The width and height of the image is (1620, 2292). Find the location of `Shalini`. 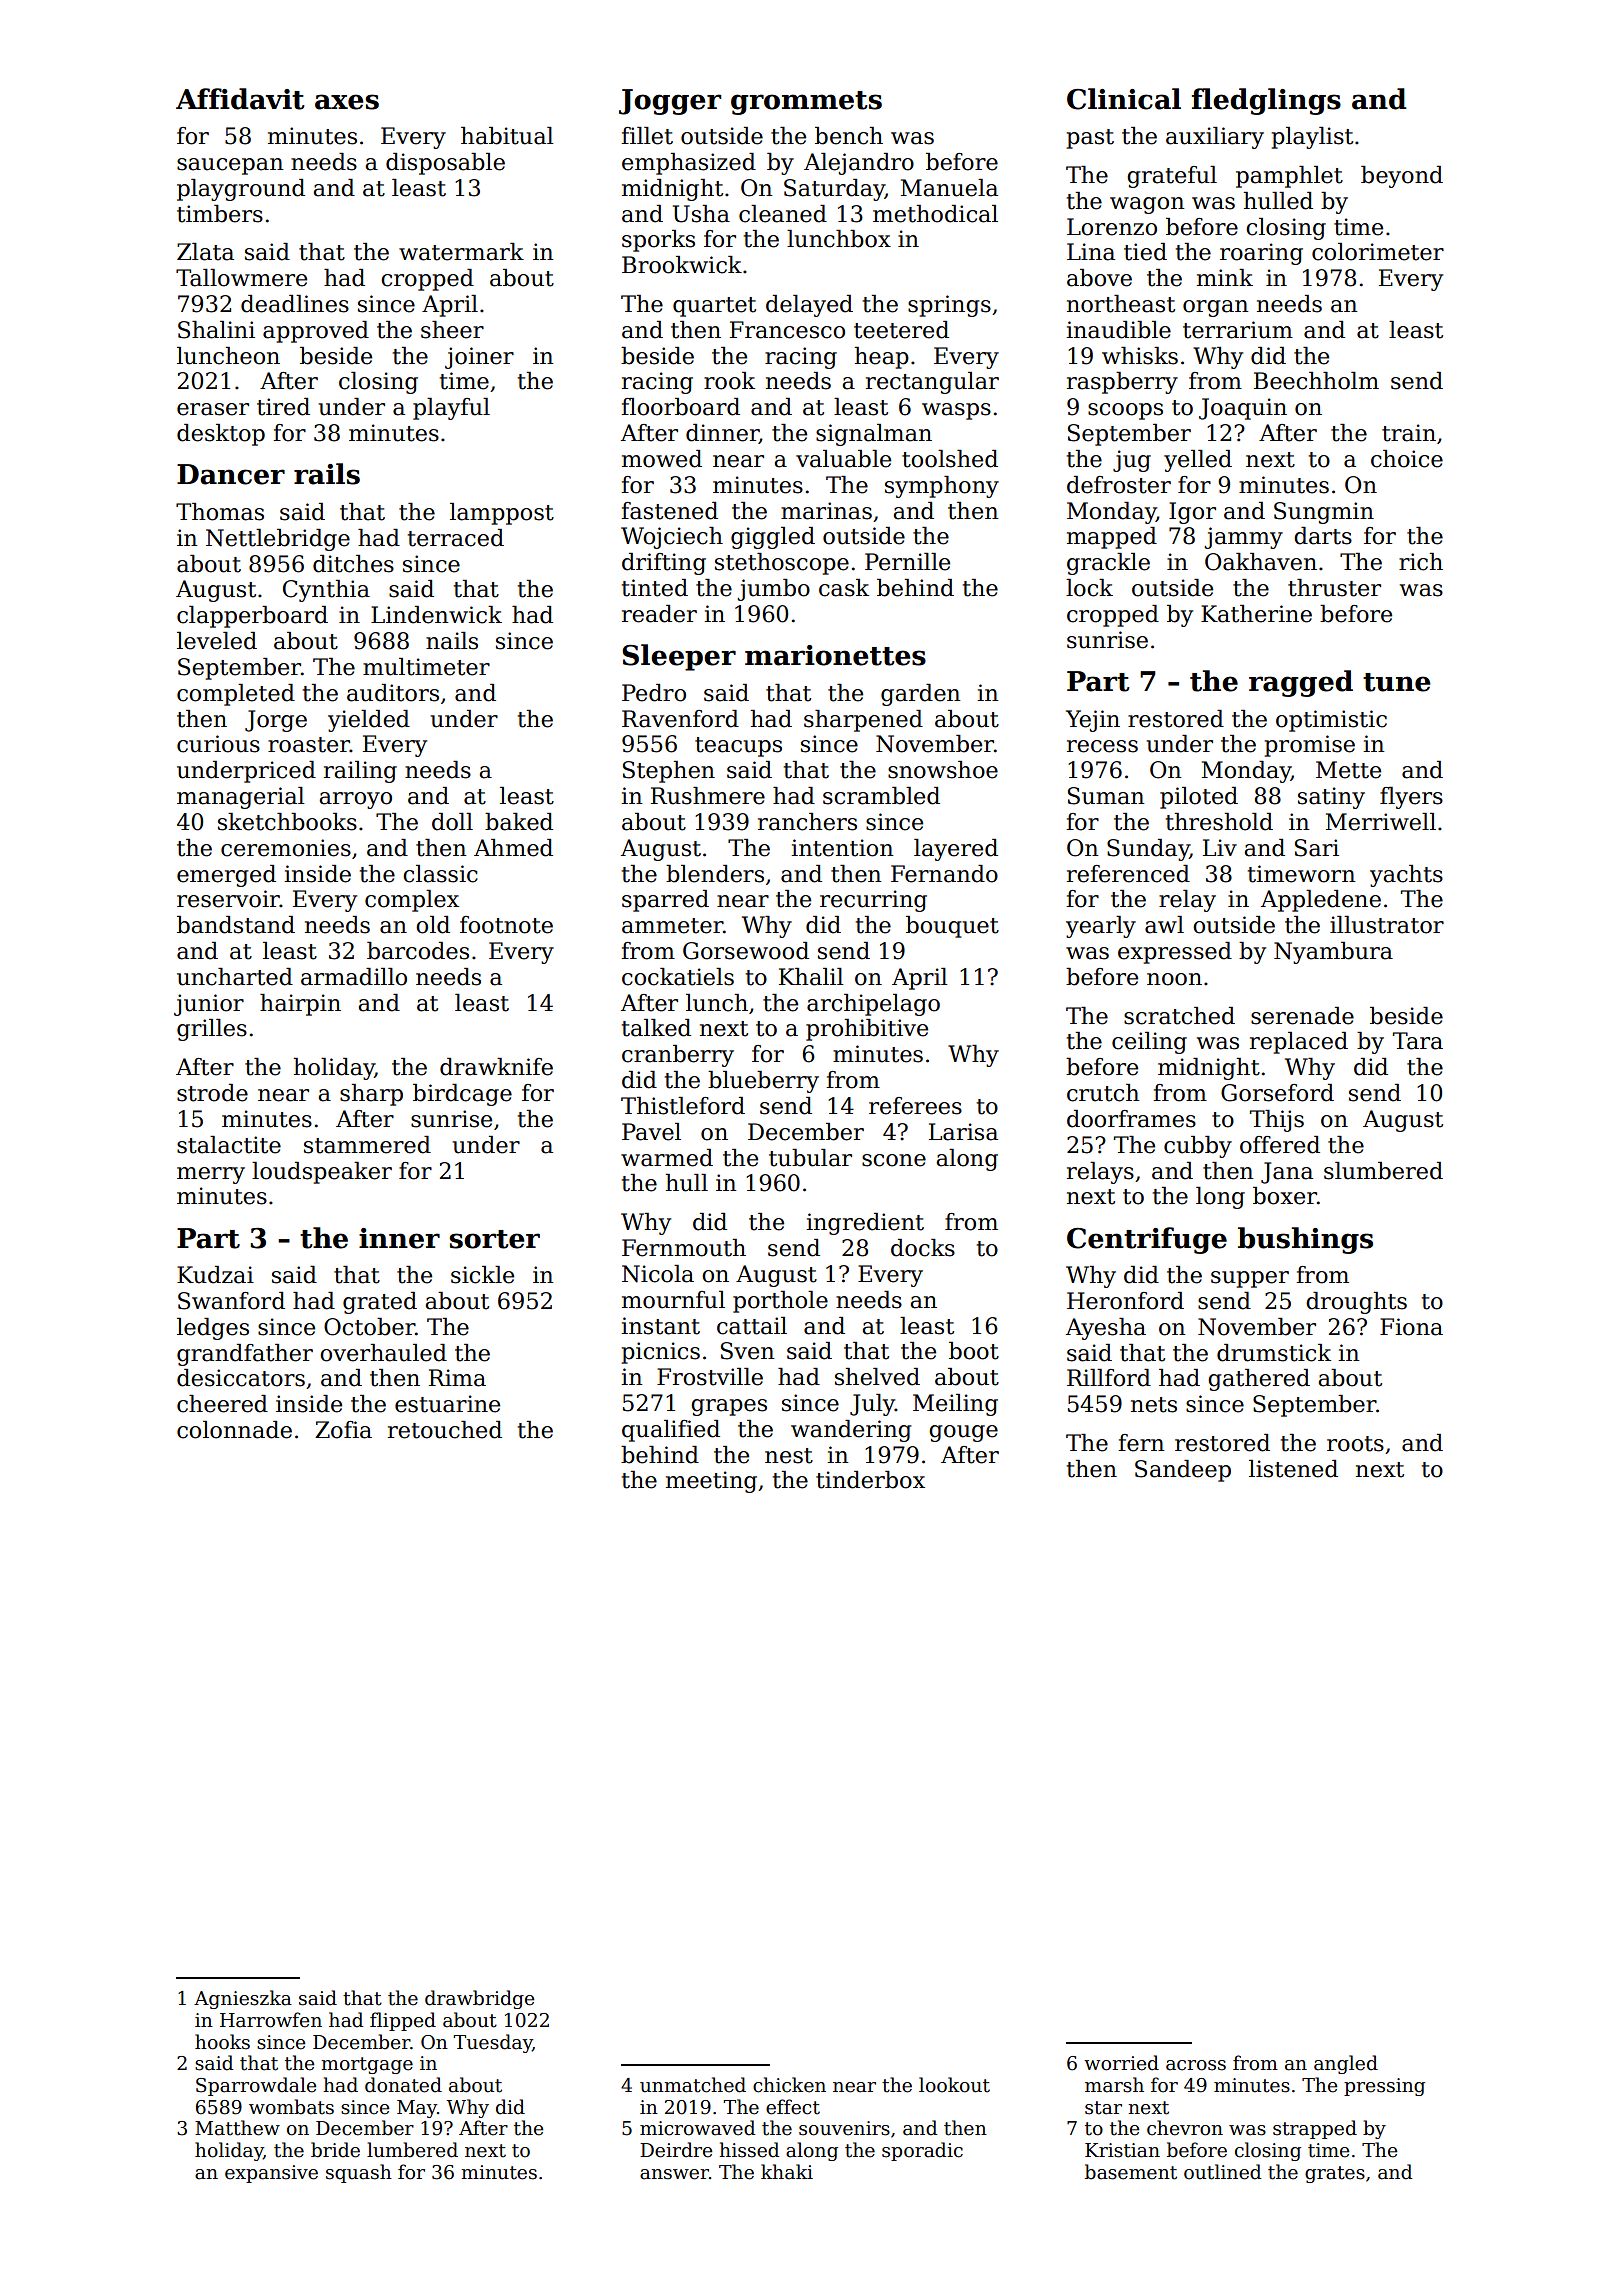

Shalini is located at coordinates (216, 330).
